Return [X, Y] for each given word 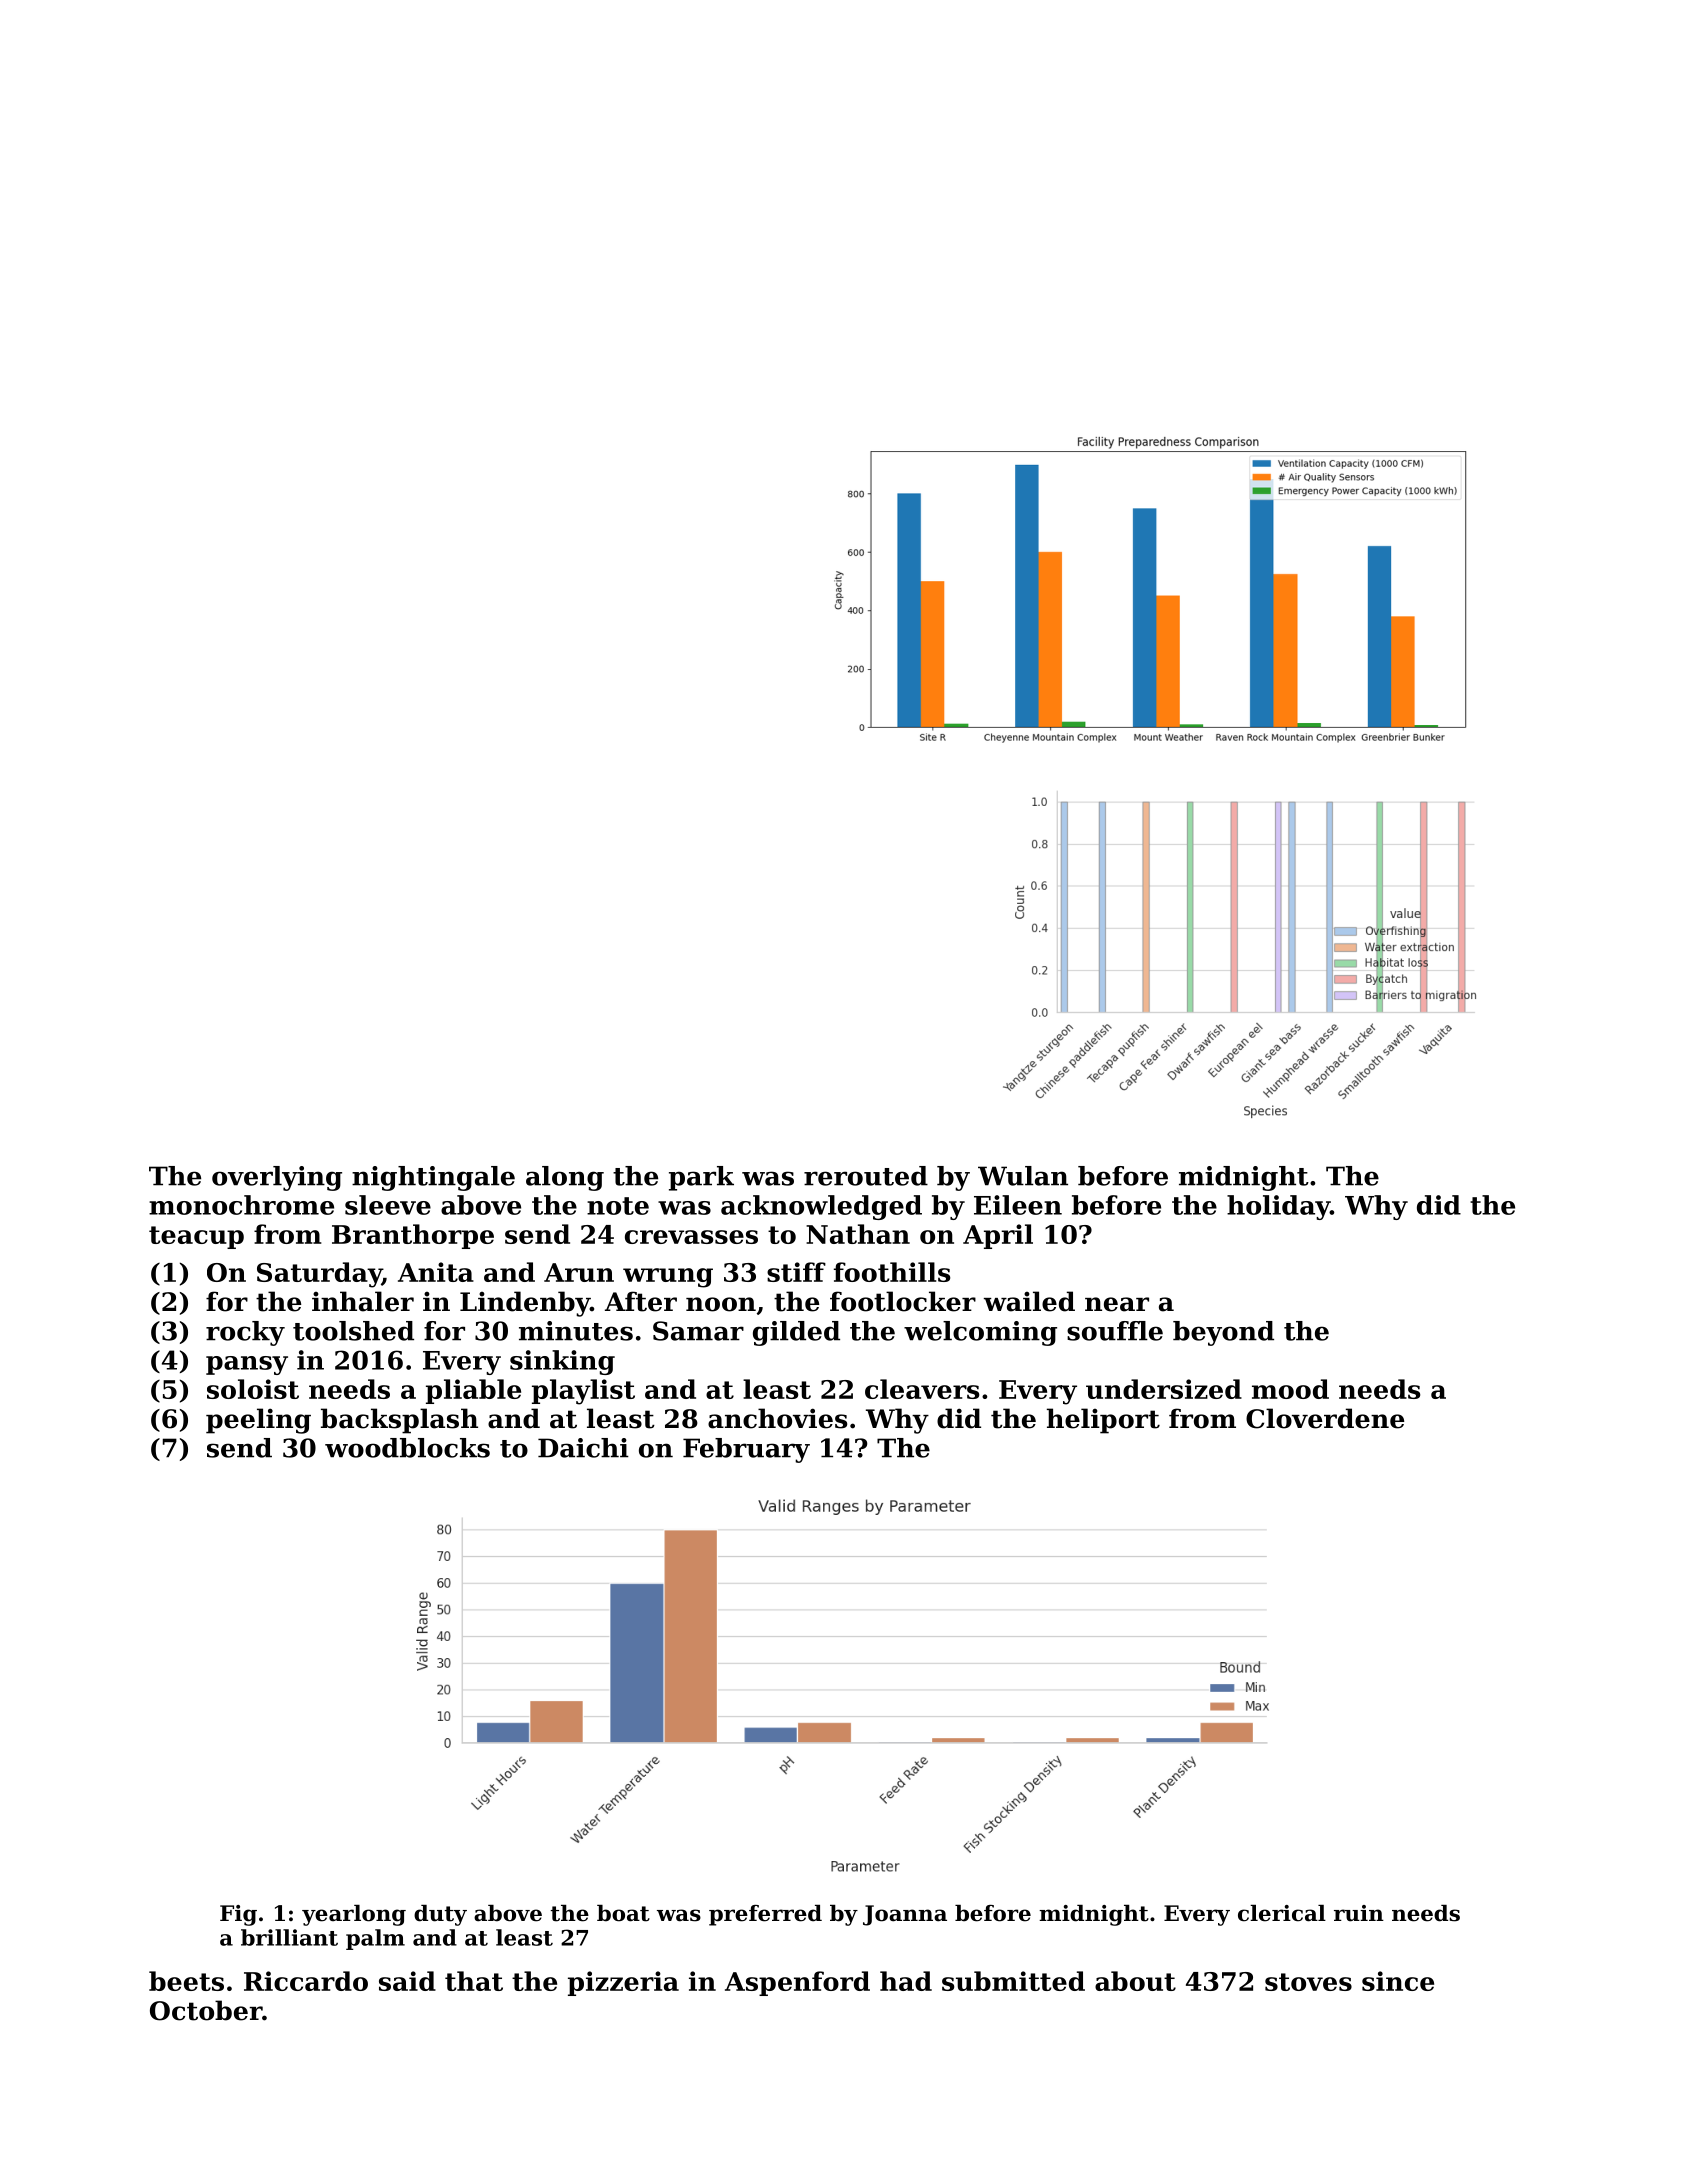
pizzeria [623, 1983]
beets [186, 1981]
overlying [277, 1178]
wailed [1029, 1301]
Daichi [583, 1448]
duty [440, 1915]
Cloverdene [1325, 1418]
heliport [1103, 1421]
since [1398, 1981]
